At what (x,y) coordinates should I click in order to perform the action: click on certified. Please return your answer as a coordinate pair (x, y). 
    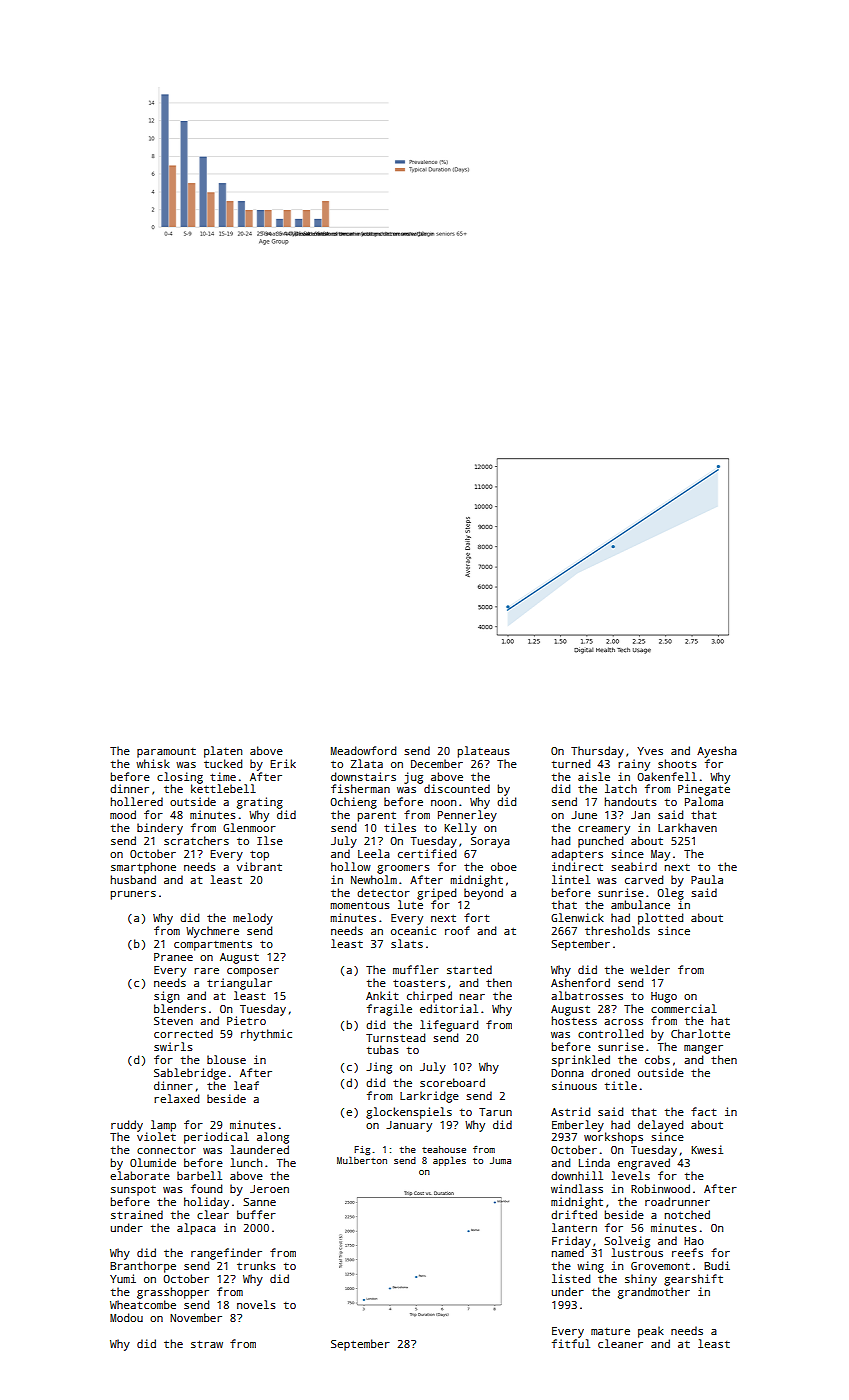
    Looking at the image, I should click on (427, 853).
